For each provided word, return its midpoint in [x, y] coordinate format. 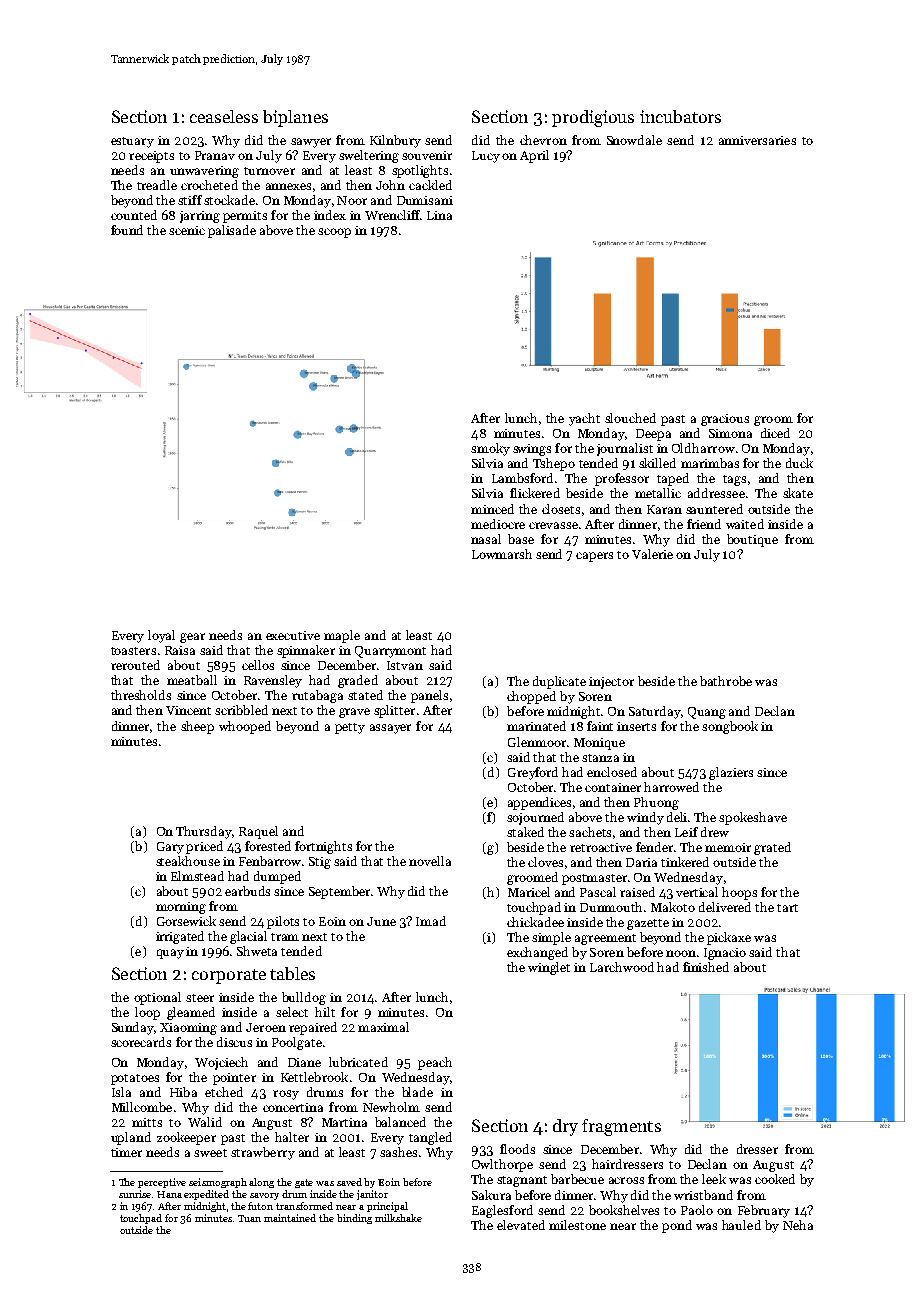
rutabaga [317, 696]
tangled [430, 1138]
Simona [730, 433]
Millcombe [142, 1107]
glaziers [731, 773]
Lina [439, 215]
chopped [531, 697]
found [127, 230]
